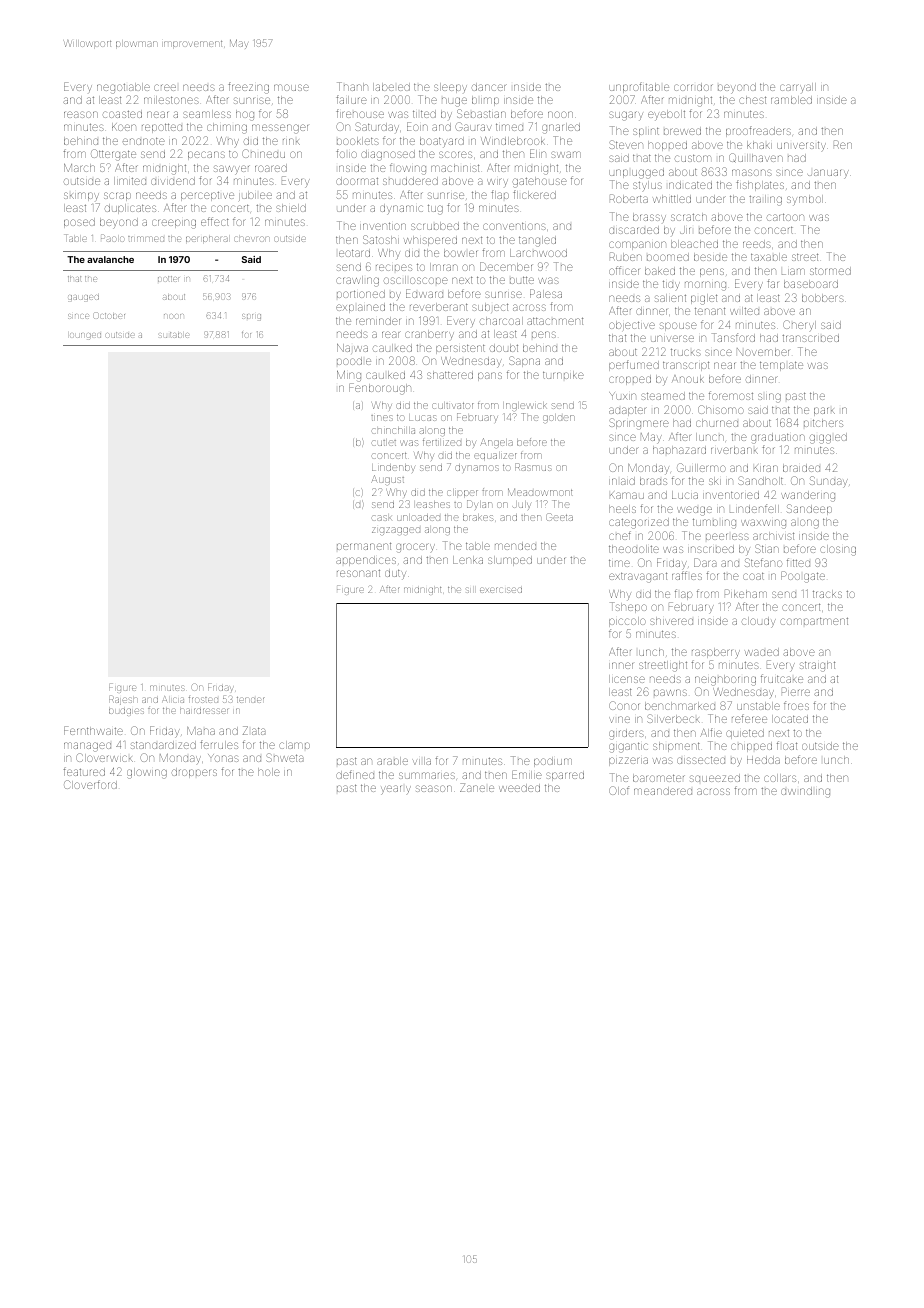 The image size is (924, 1308). What do you see at coordinates (123, 88) in the screenshot?
I see `negotiable` at bounding box center [123, 88].
